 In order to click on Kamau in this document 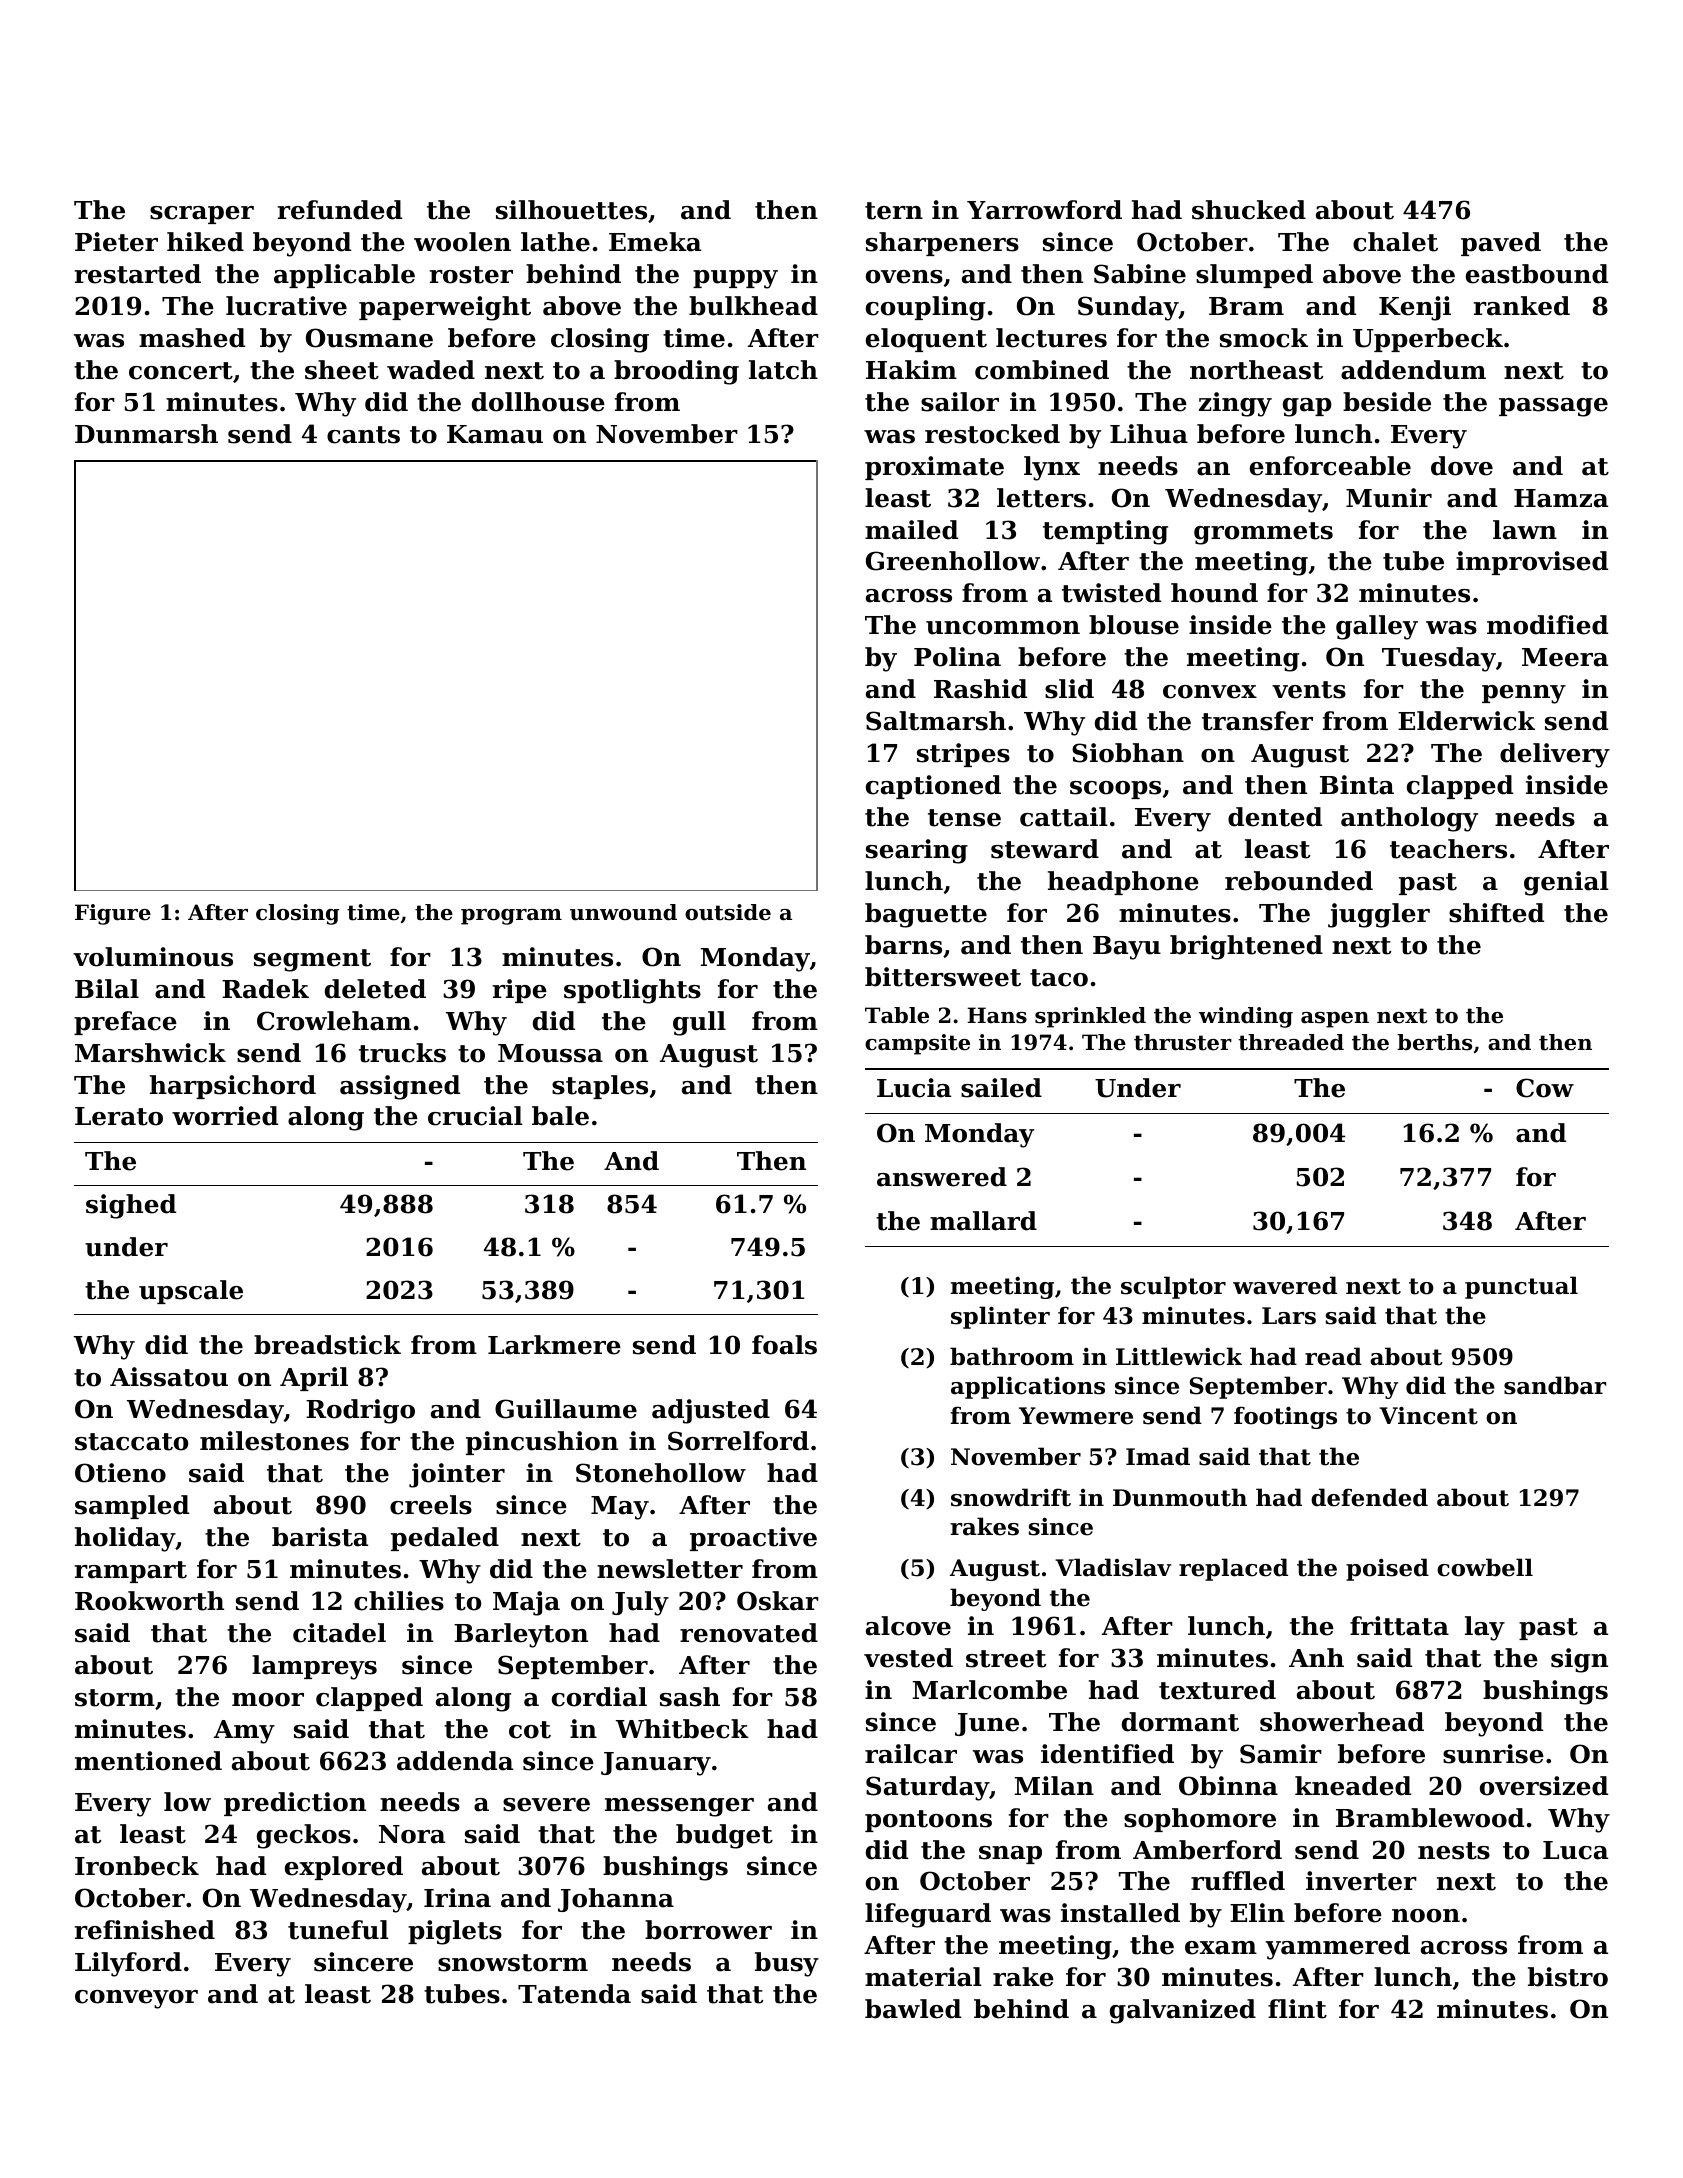, I will do `click(495, 434)`.
